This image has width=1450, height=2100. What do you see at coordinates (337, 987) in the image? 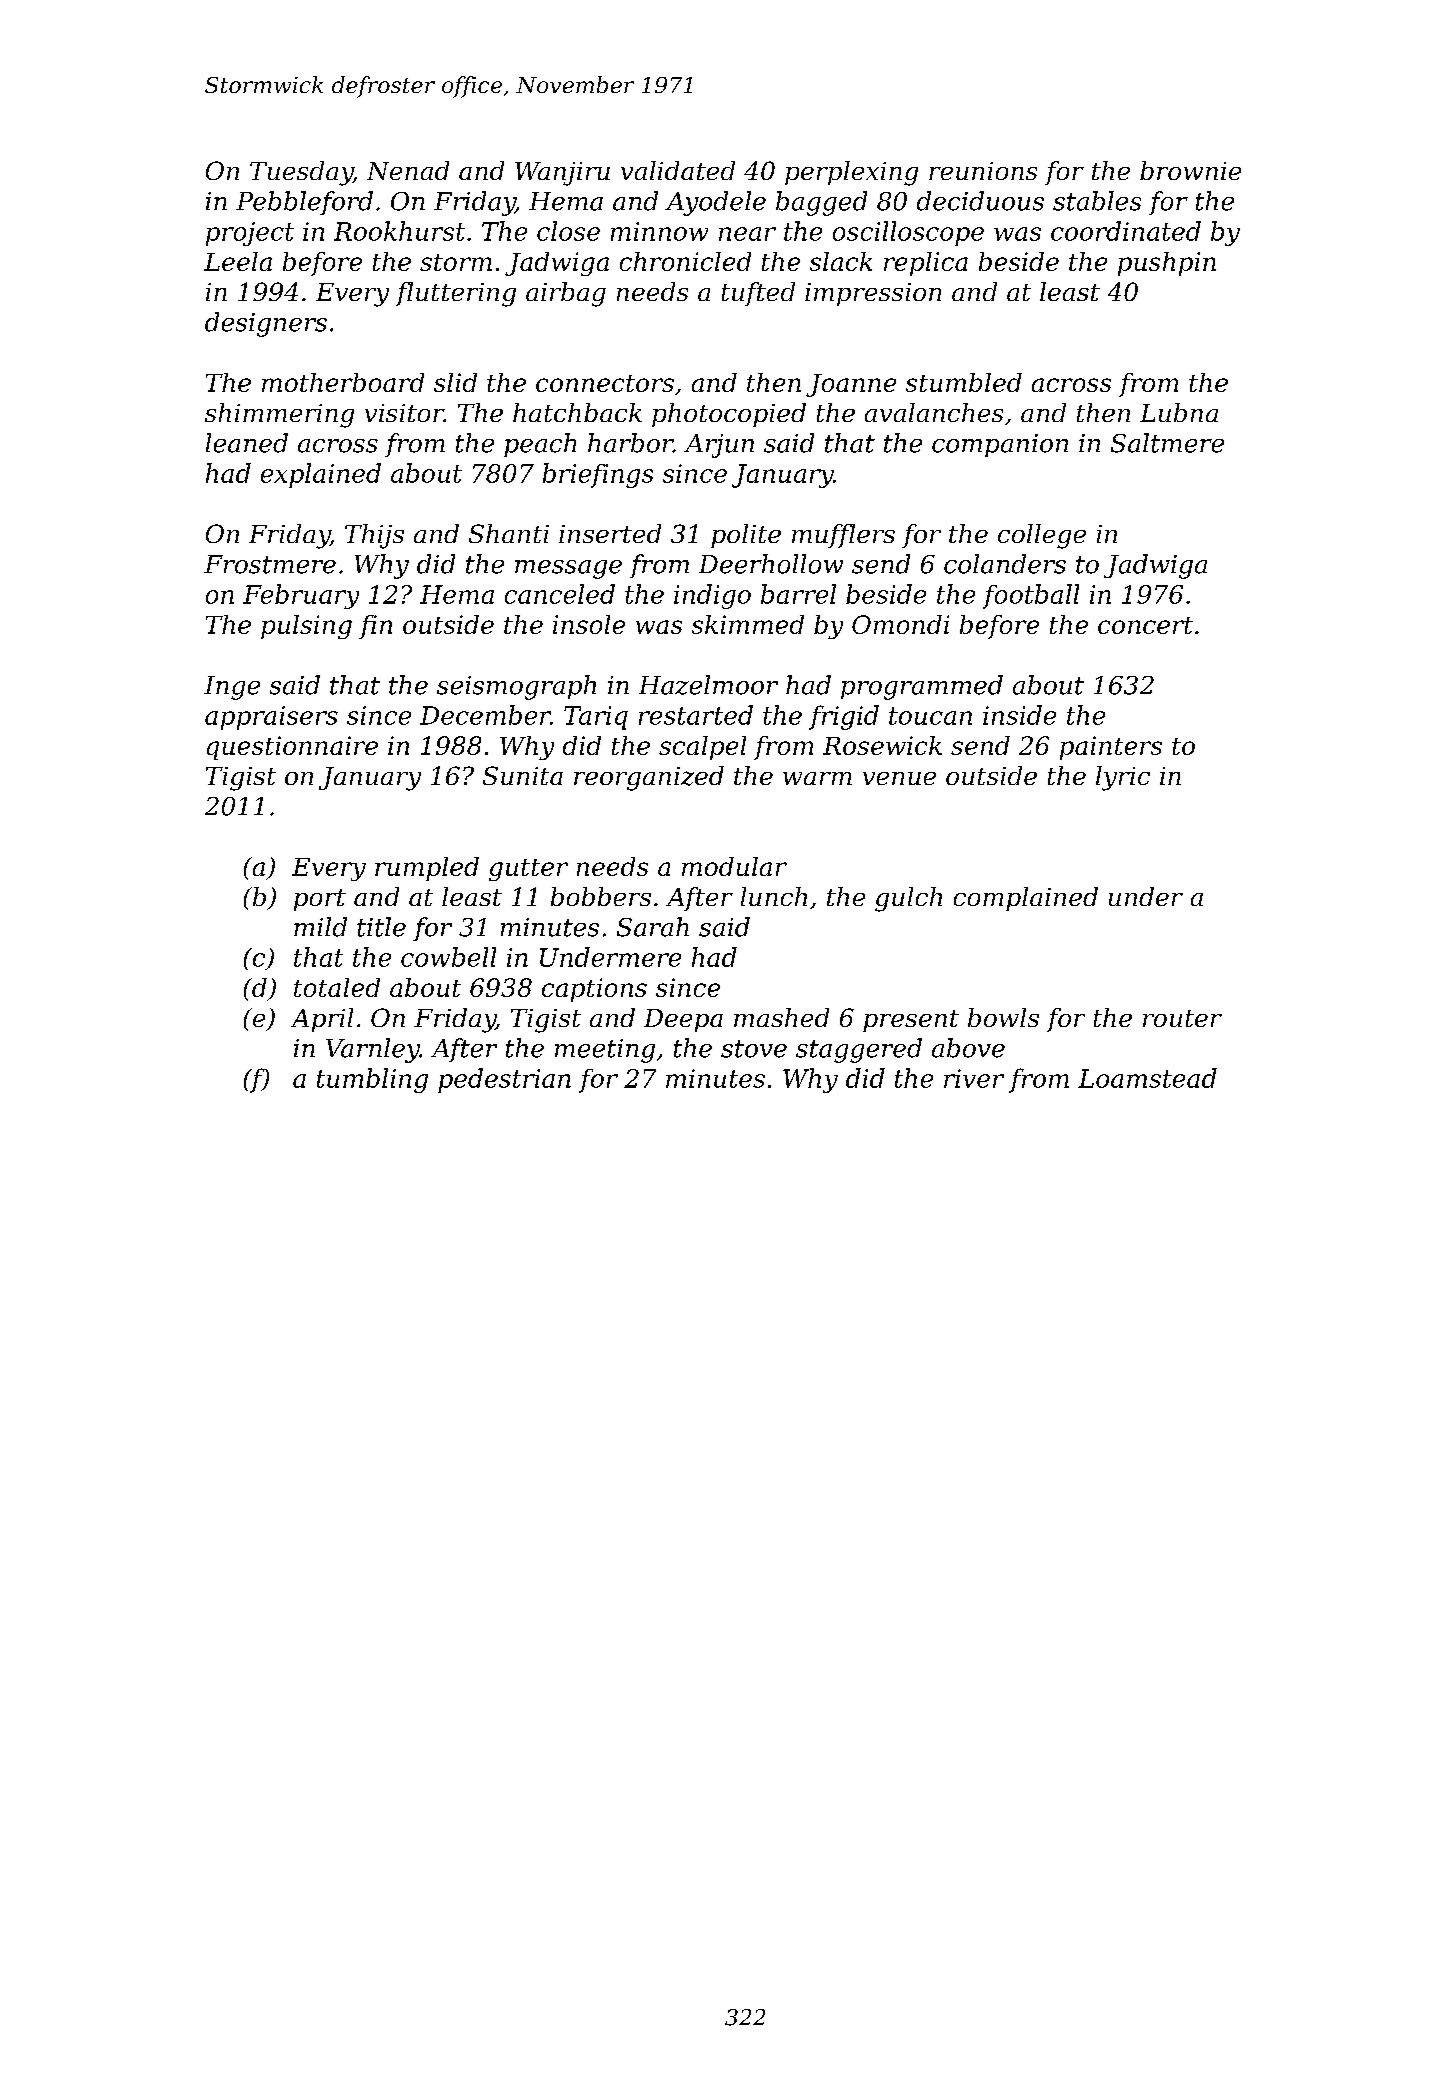
I see `totaled` at bounding box center [337, 987].
